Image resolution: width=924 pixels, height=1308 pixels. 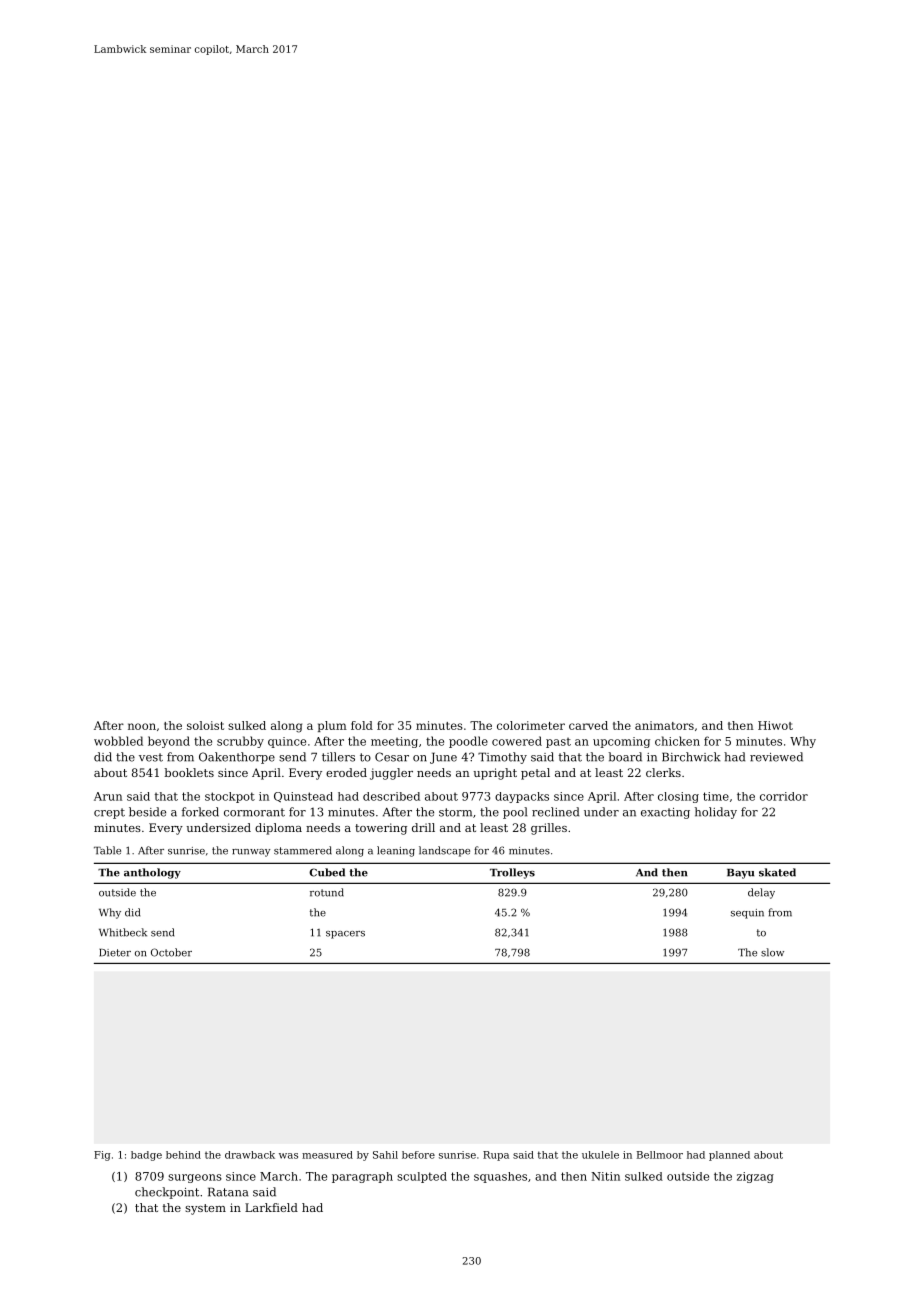 I want to click on was, so click(x=288, y=1156).
